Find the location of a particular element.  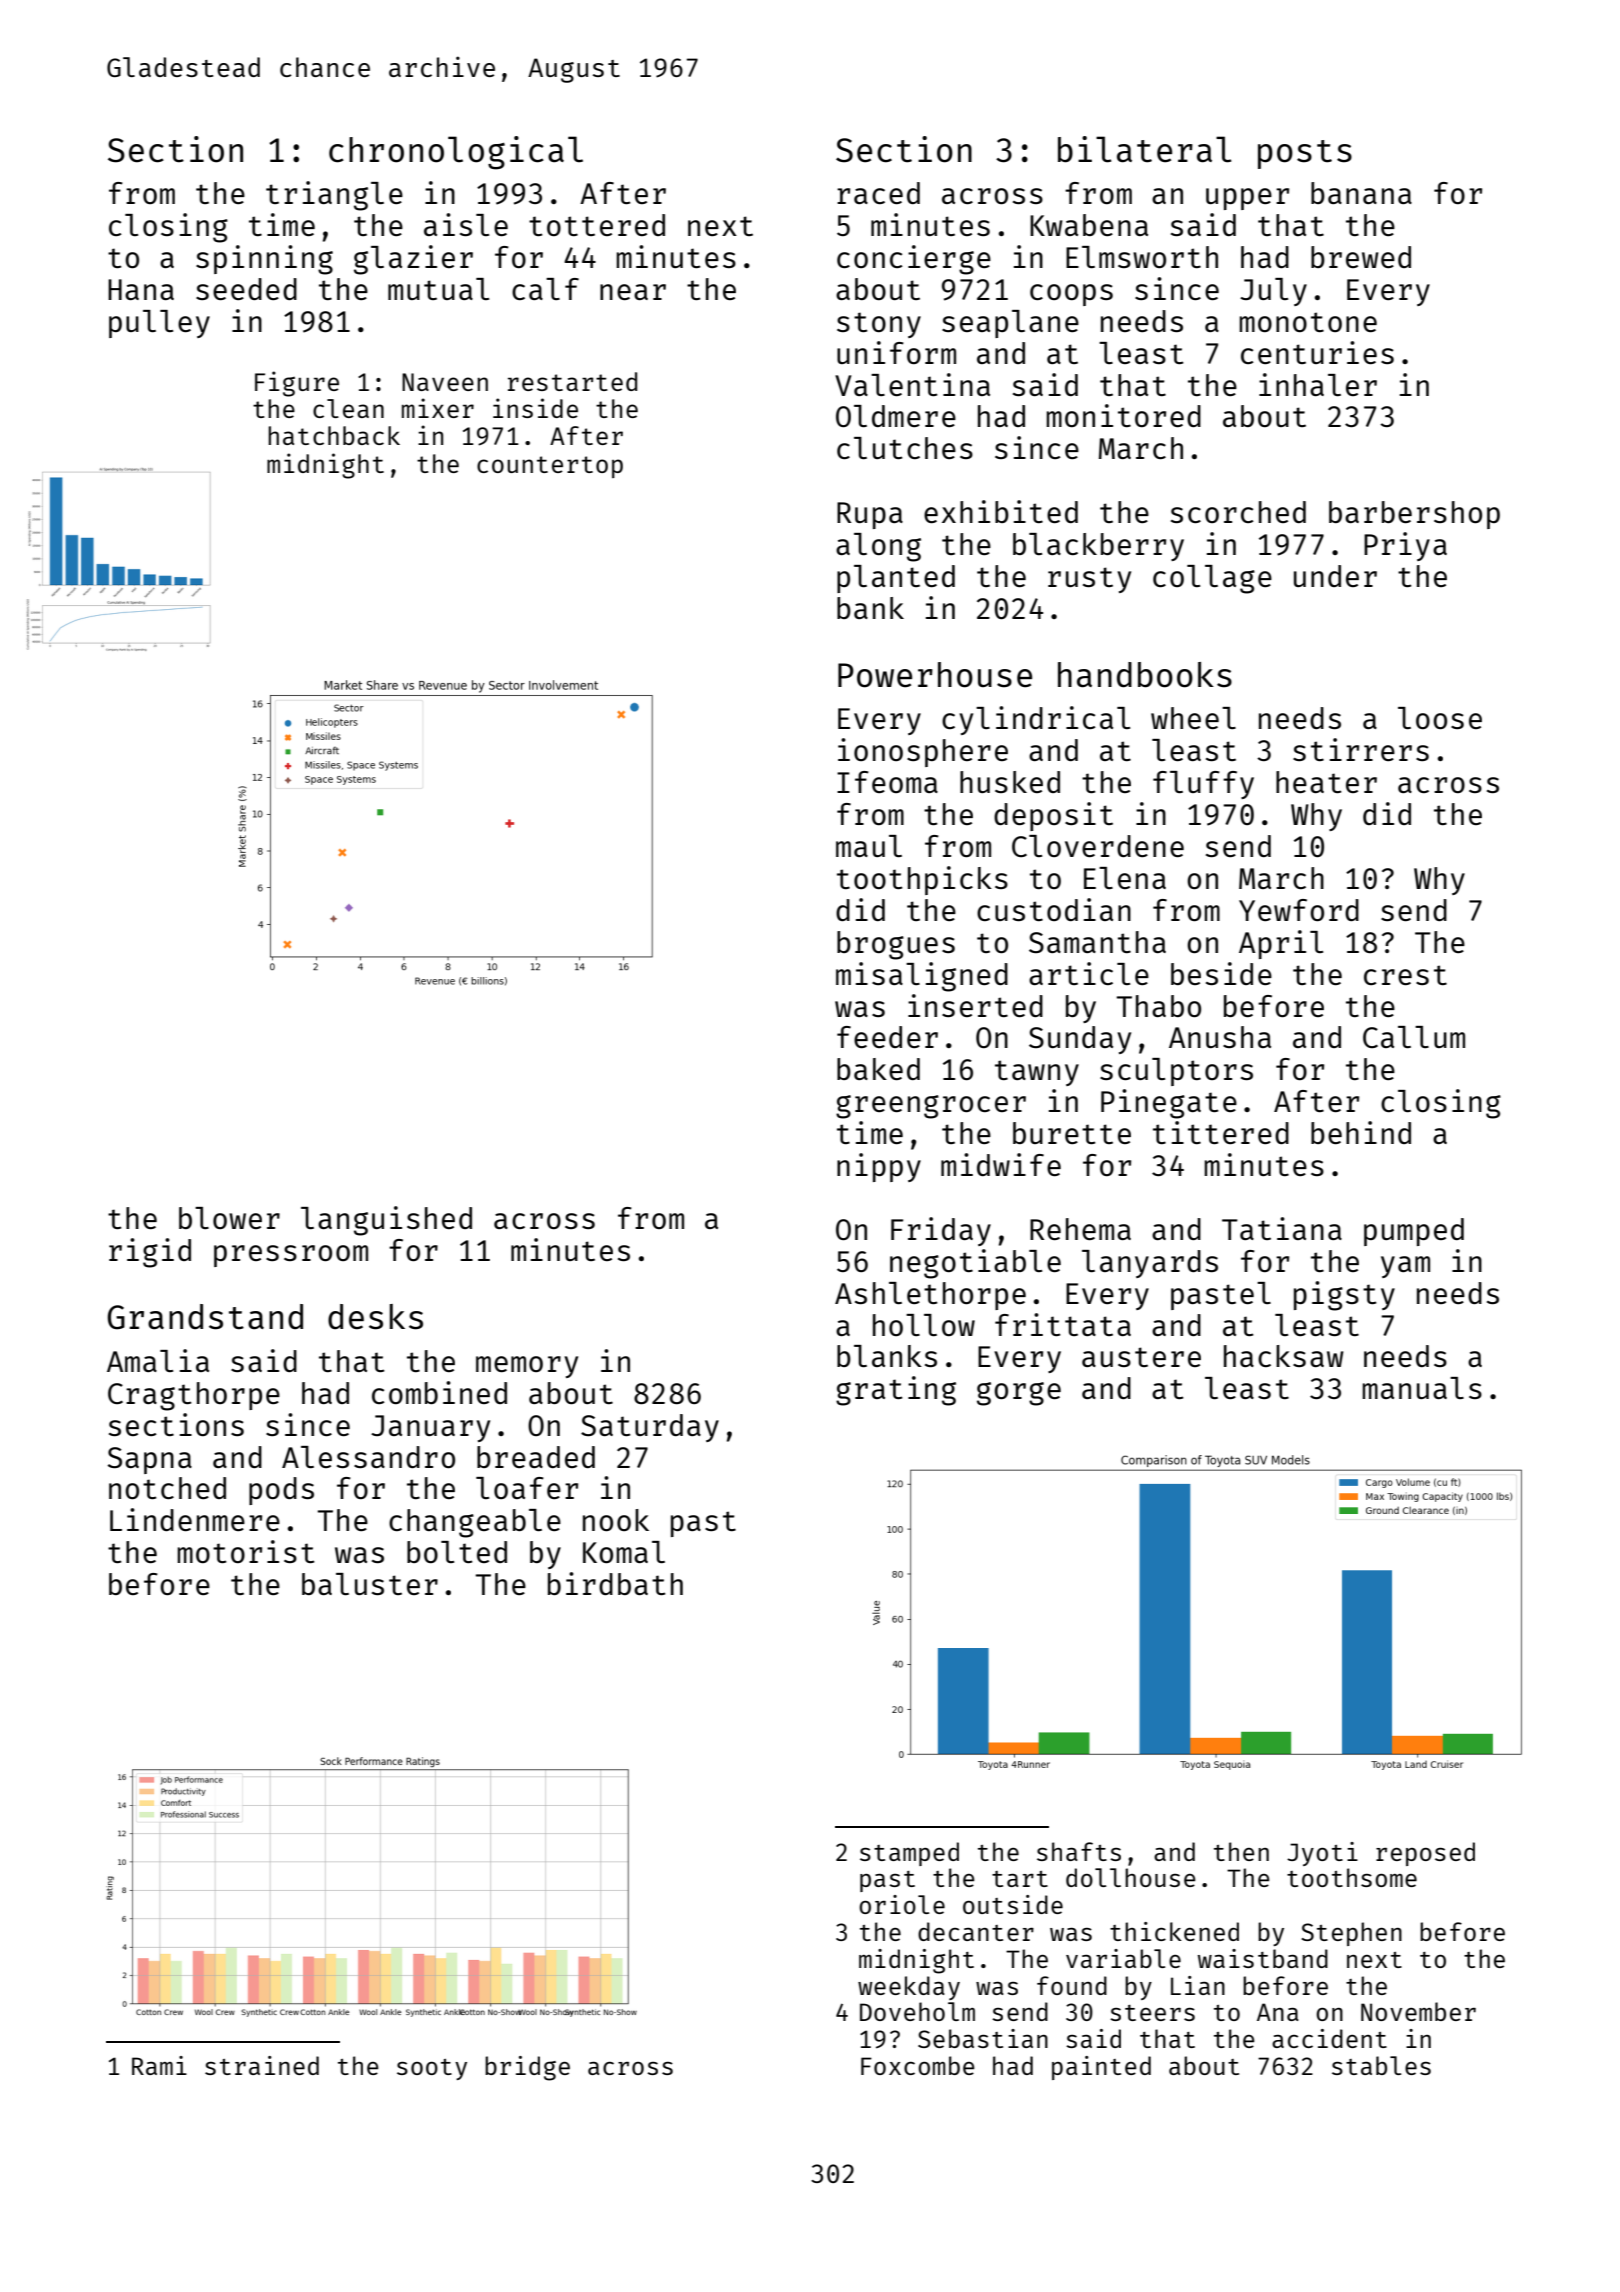

brogues is located at coordinates (896, 945).
